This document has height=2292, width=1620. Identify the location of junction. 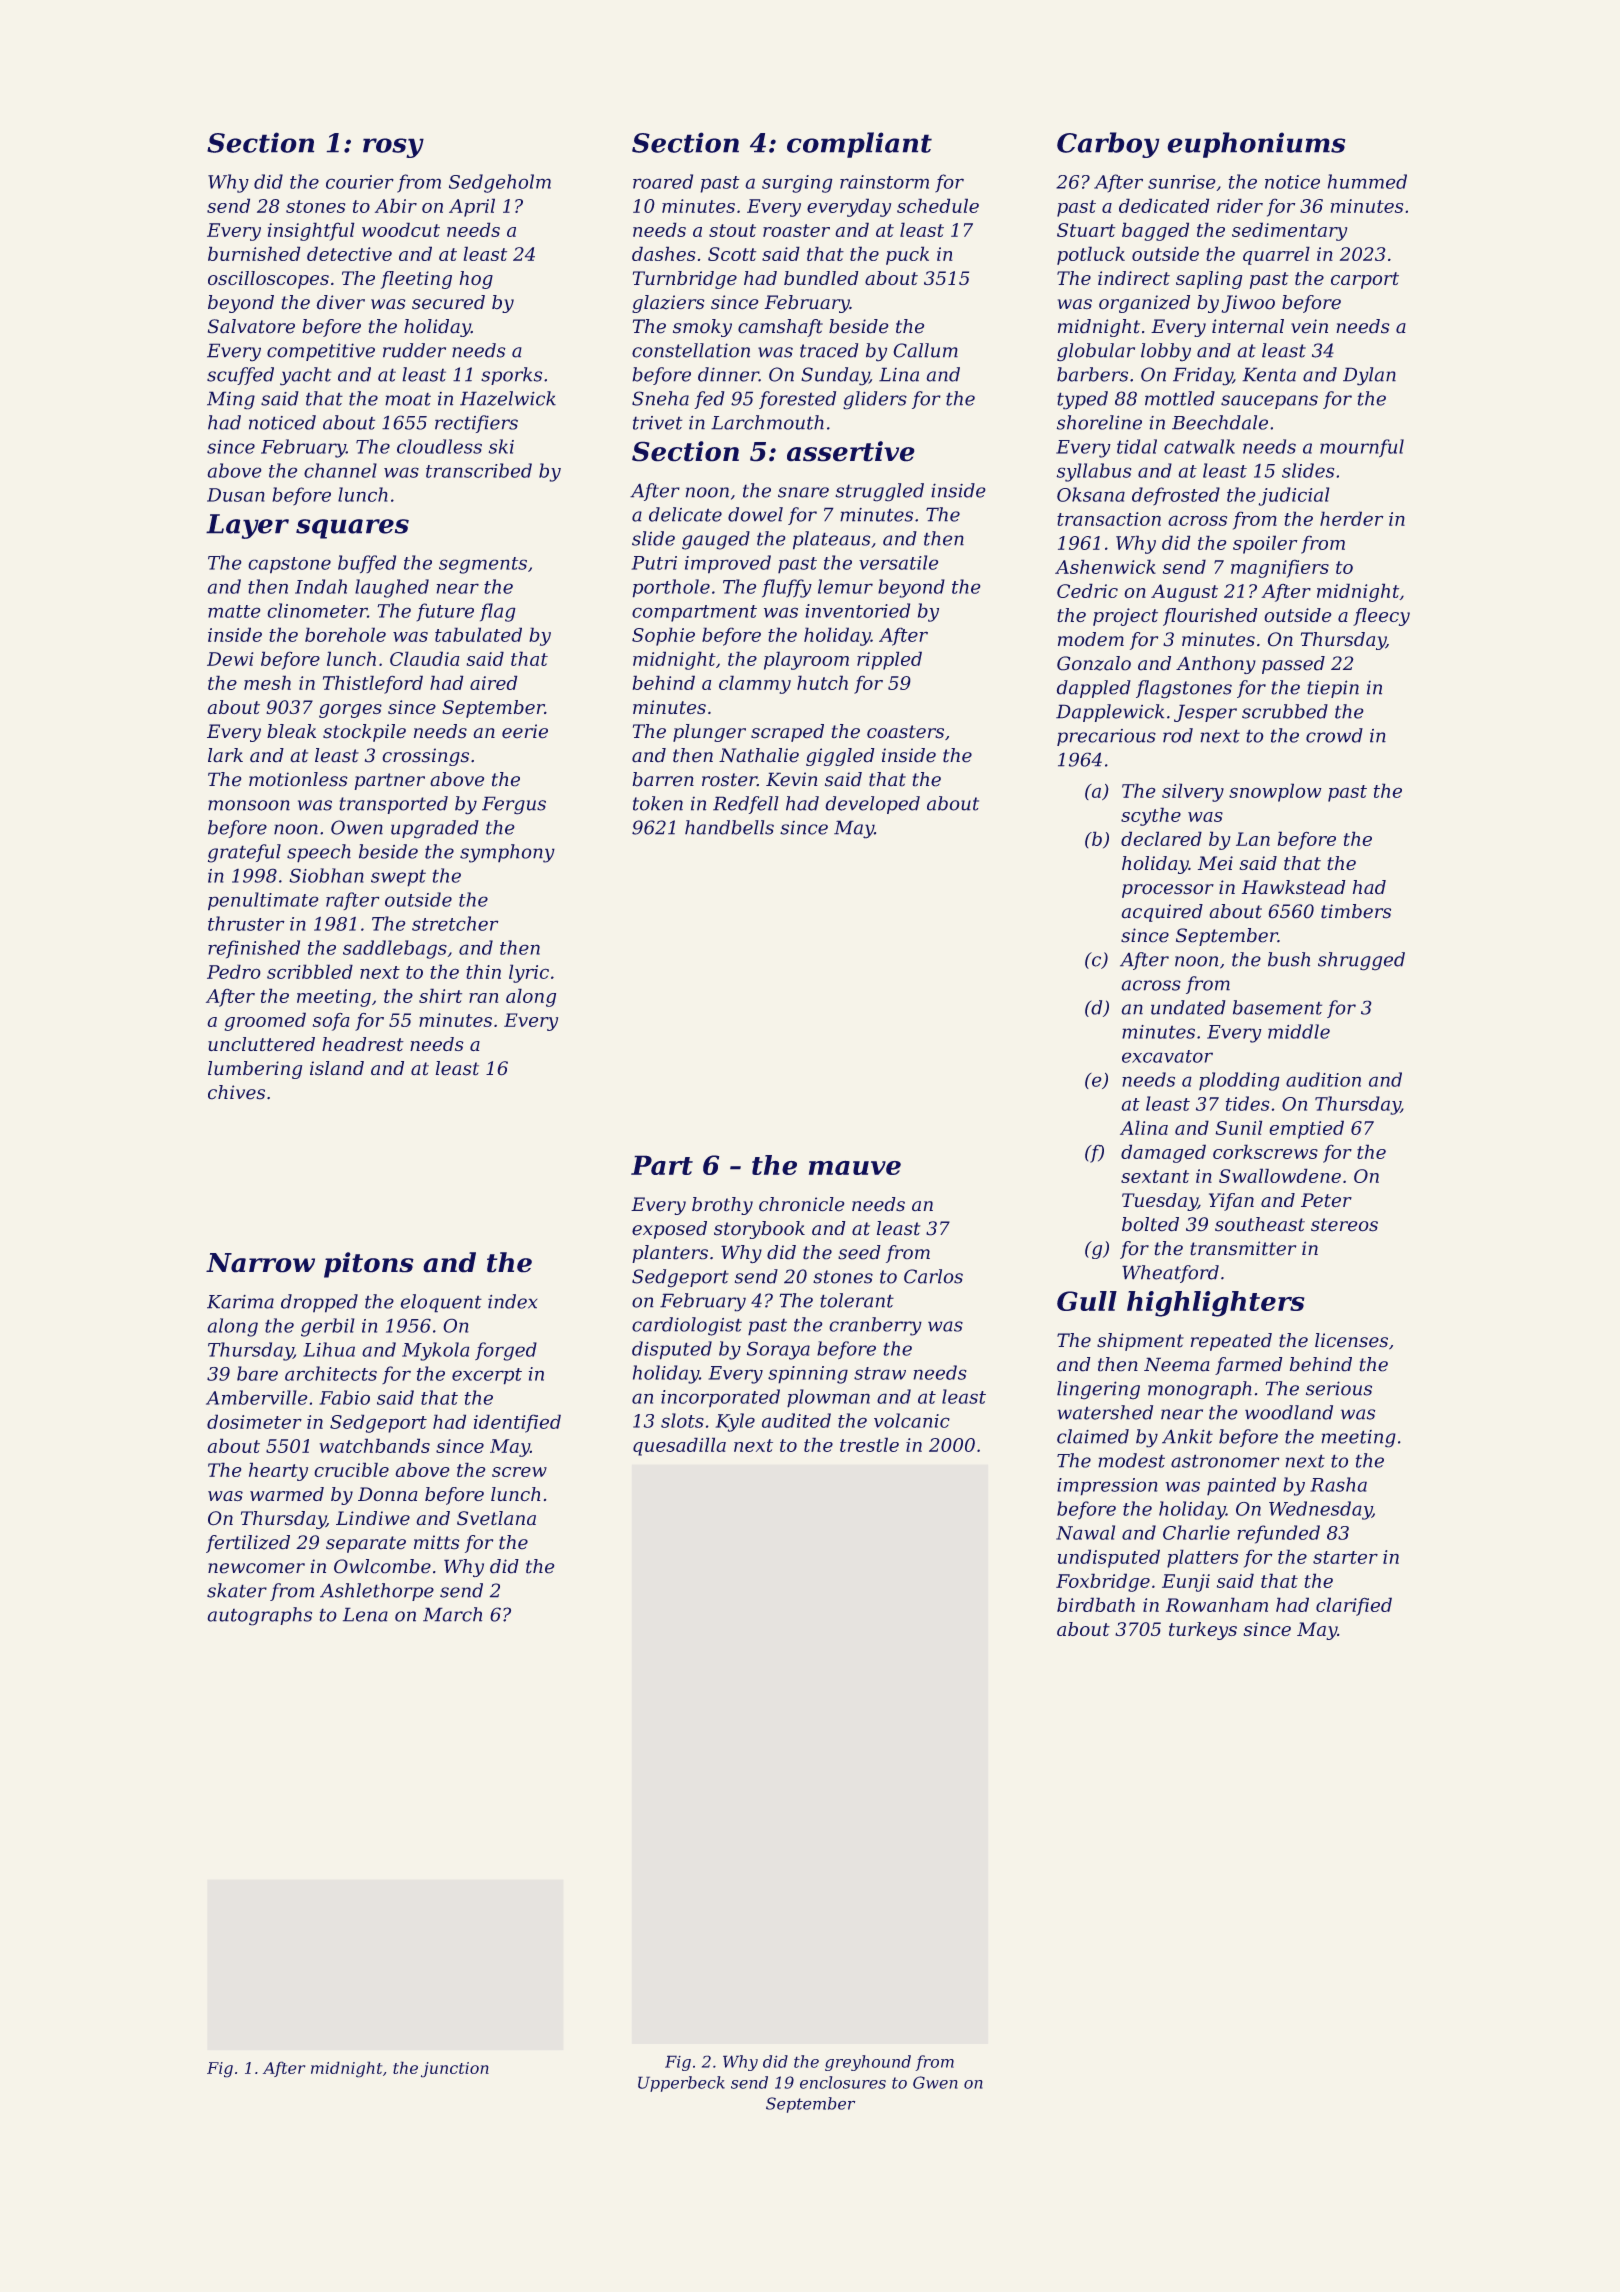
(455, 2070).
